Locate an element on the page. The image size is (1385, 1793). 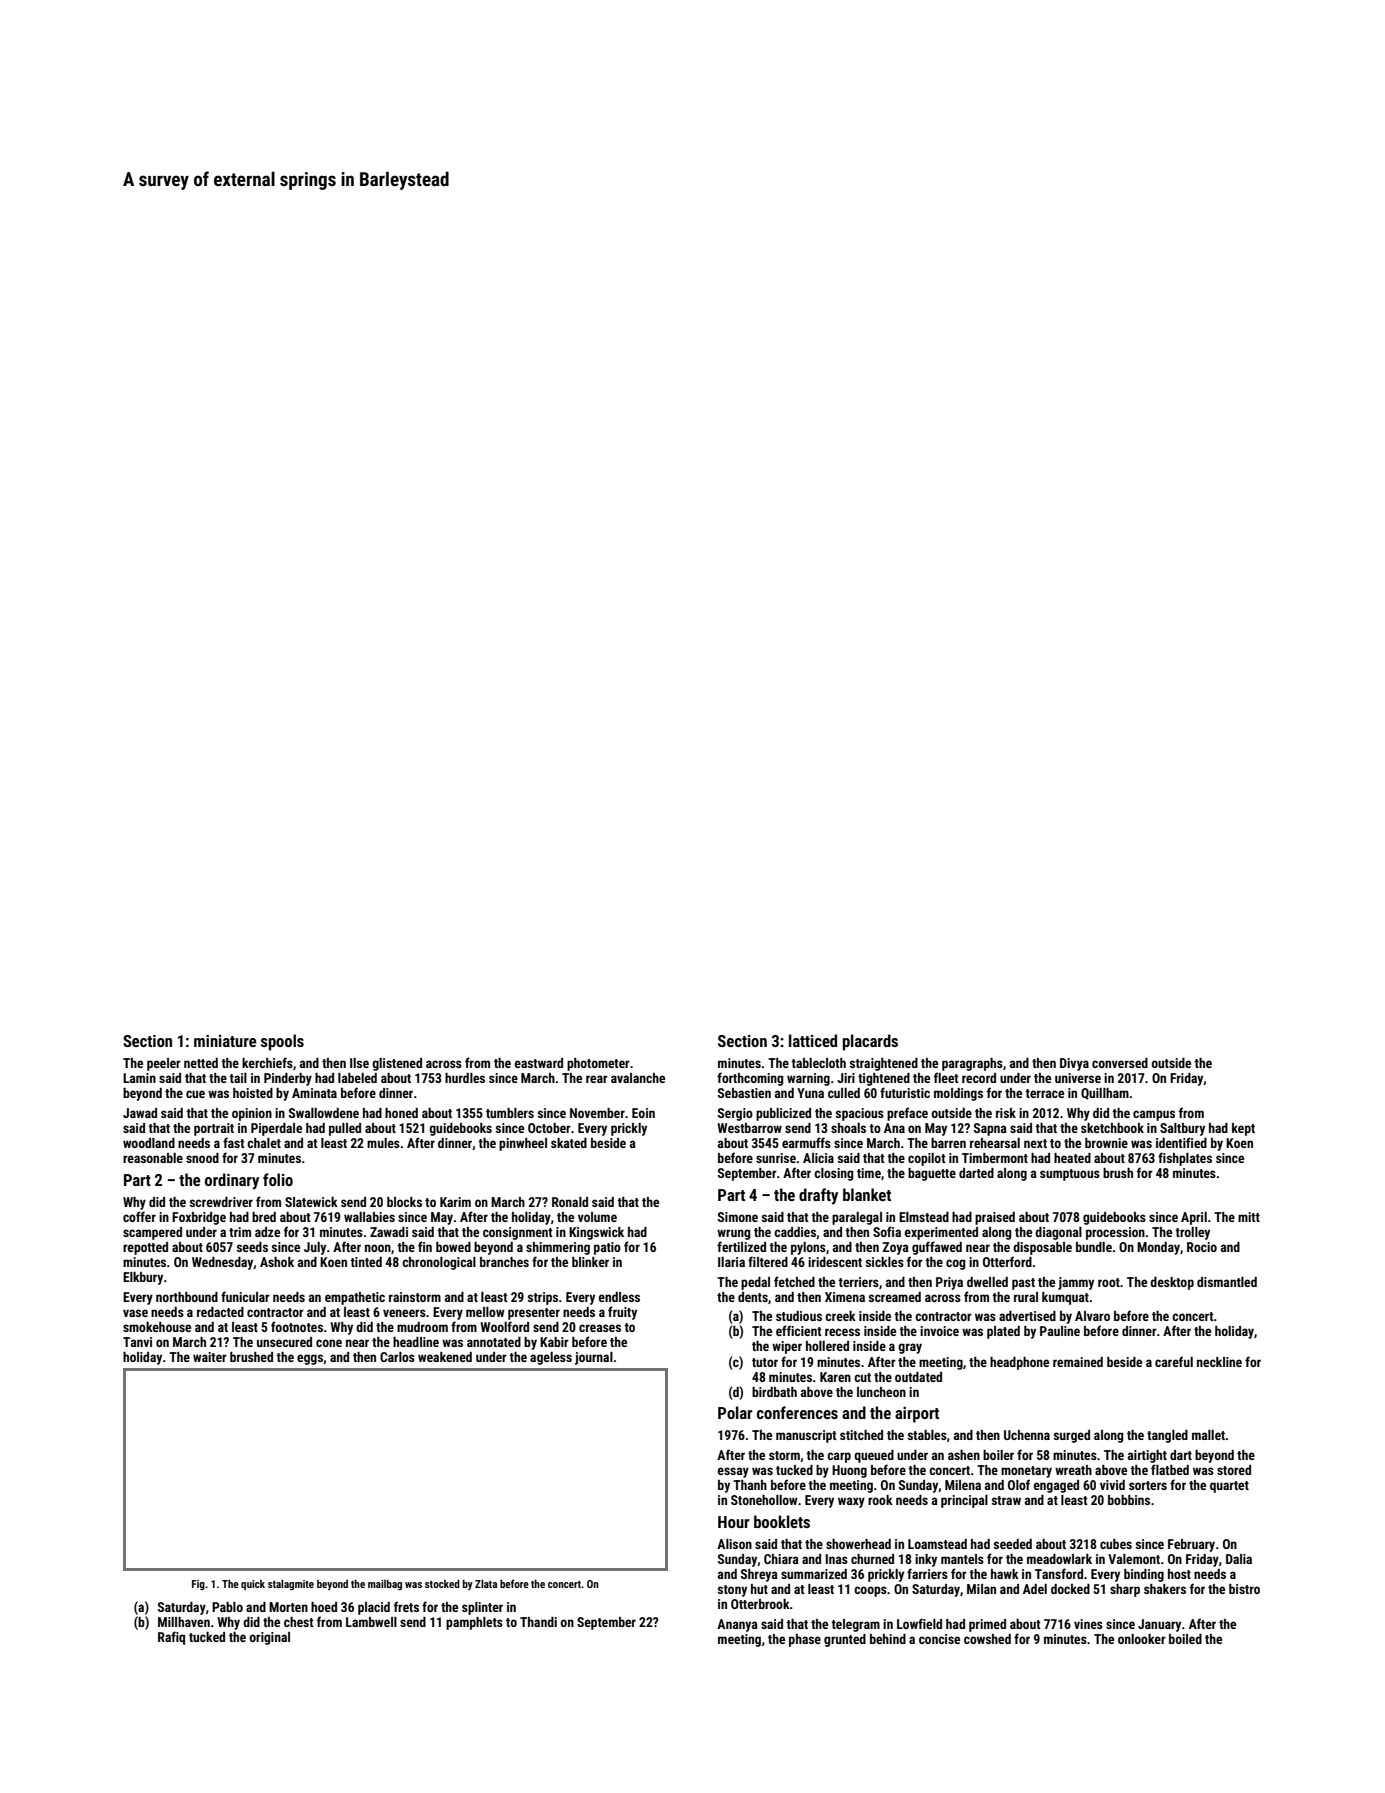
journal is located at coordinates (594, 1358).
